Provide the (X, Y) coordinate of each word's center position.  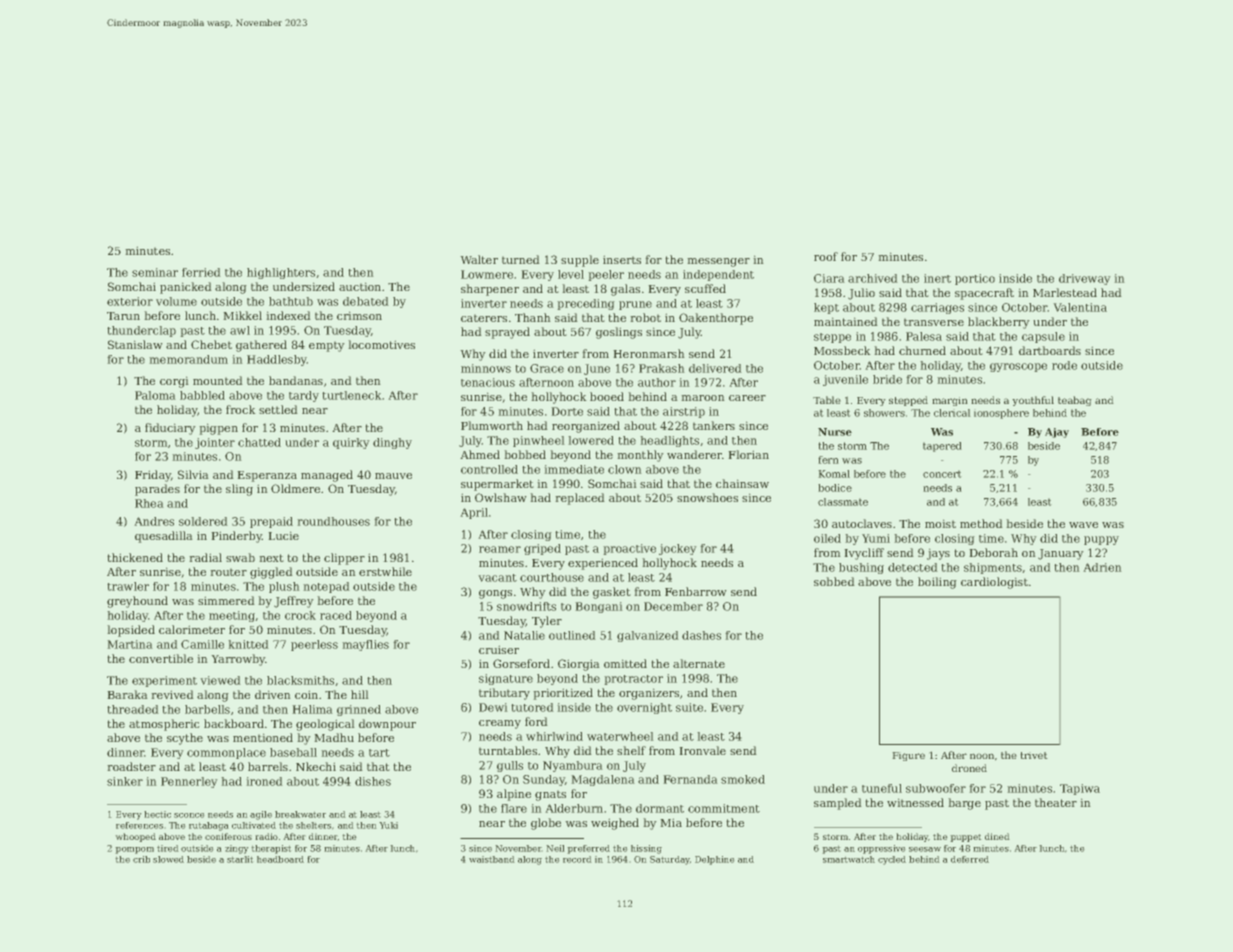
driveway (1085, 279)
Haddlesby (277, 360)
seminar (155, 272)
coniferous (228, 836)
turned (521, 259)
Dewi (493, 707)
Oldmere (295, 488)
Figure (908, 756)
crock (300, 615)
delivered (715, 368)
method (981, 523)
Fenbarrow (696, 591)
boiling (937, 583)
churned (922, 350)
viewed (220, 680)
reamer (500, 549)
